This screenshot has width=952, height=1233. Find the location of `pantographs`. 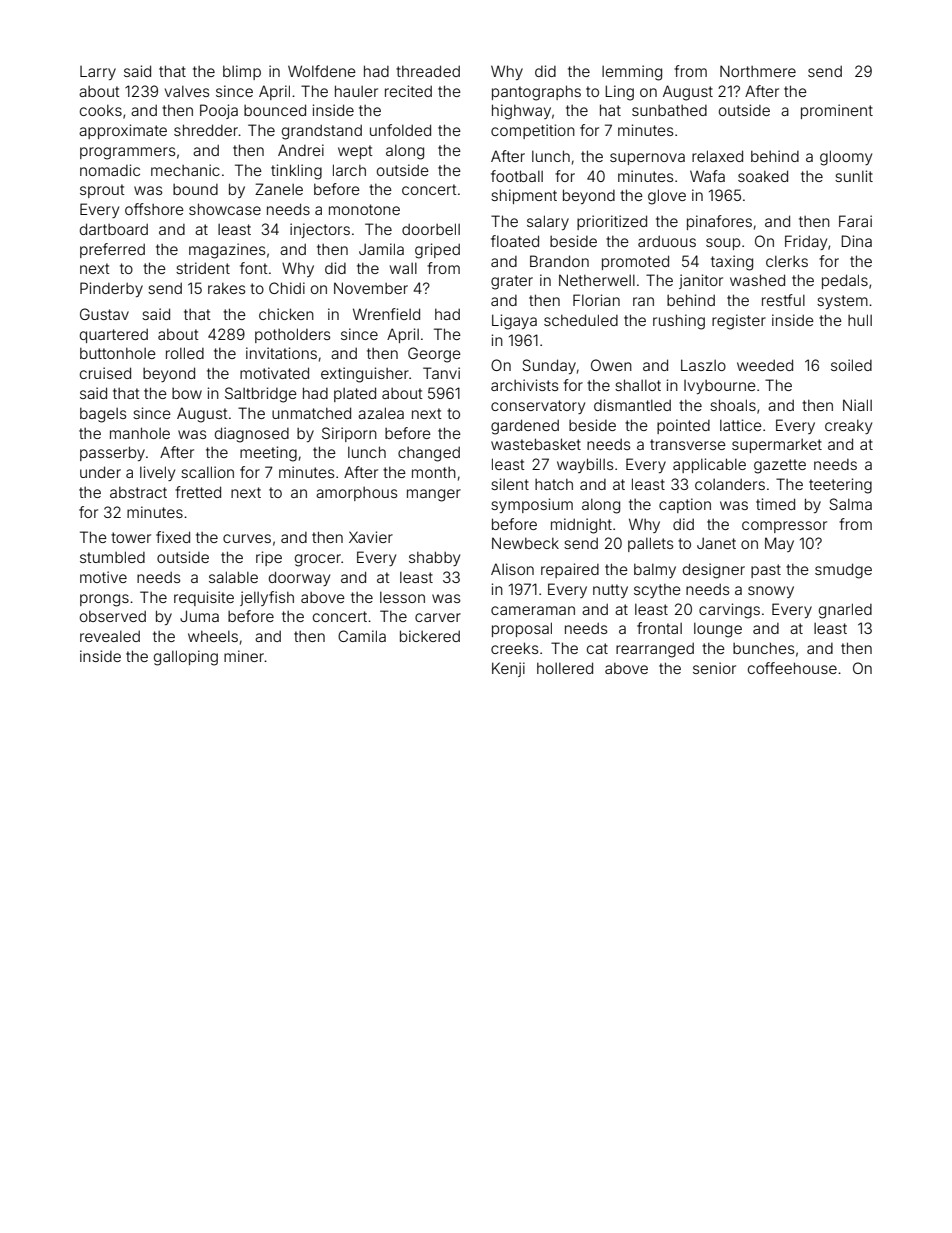

pantographs is located at coordinates (536, 93).
